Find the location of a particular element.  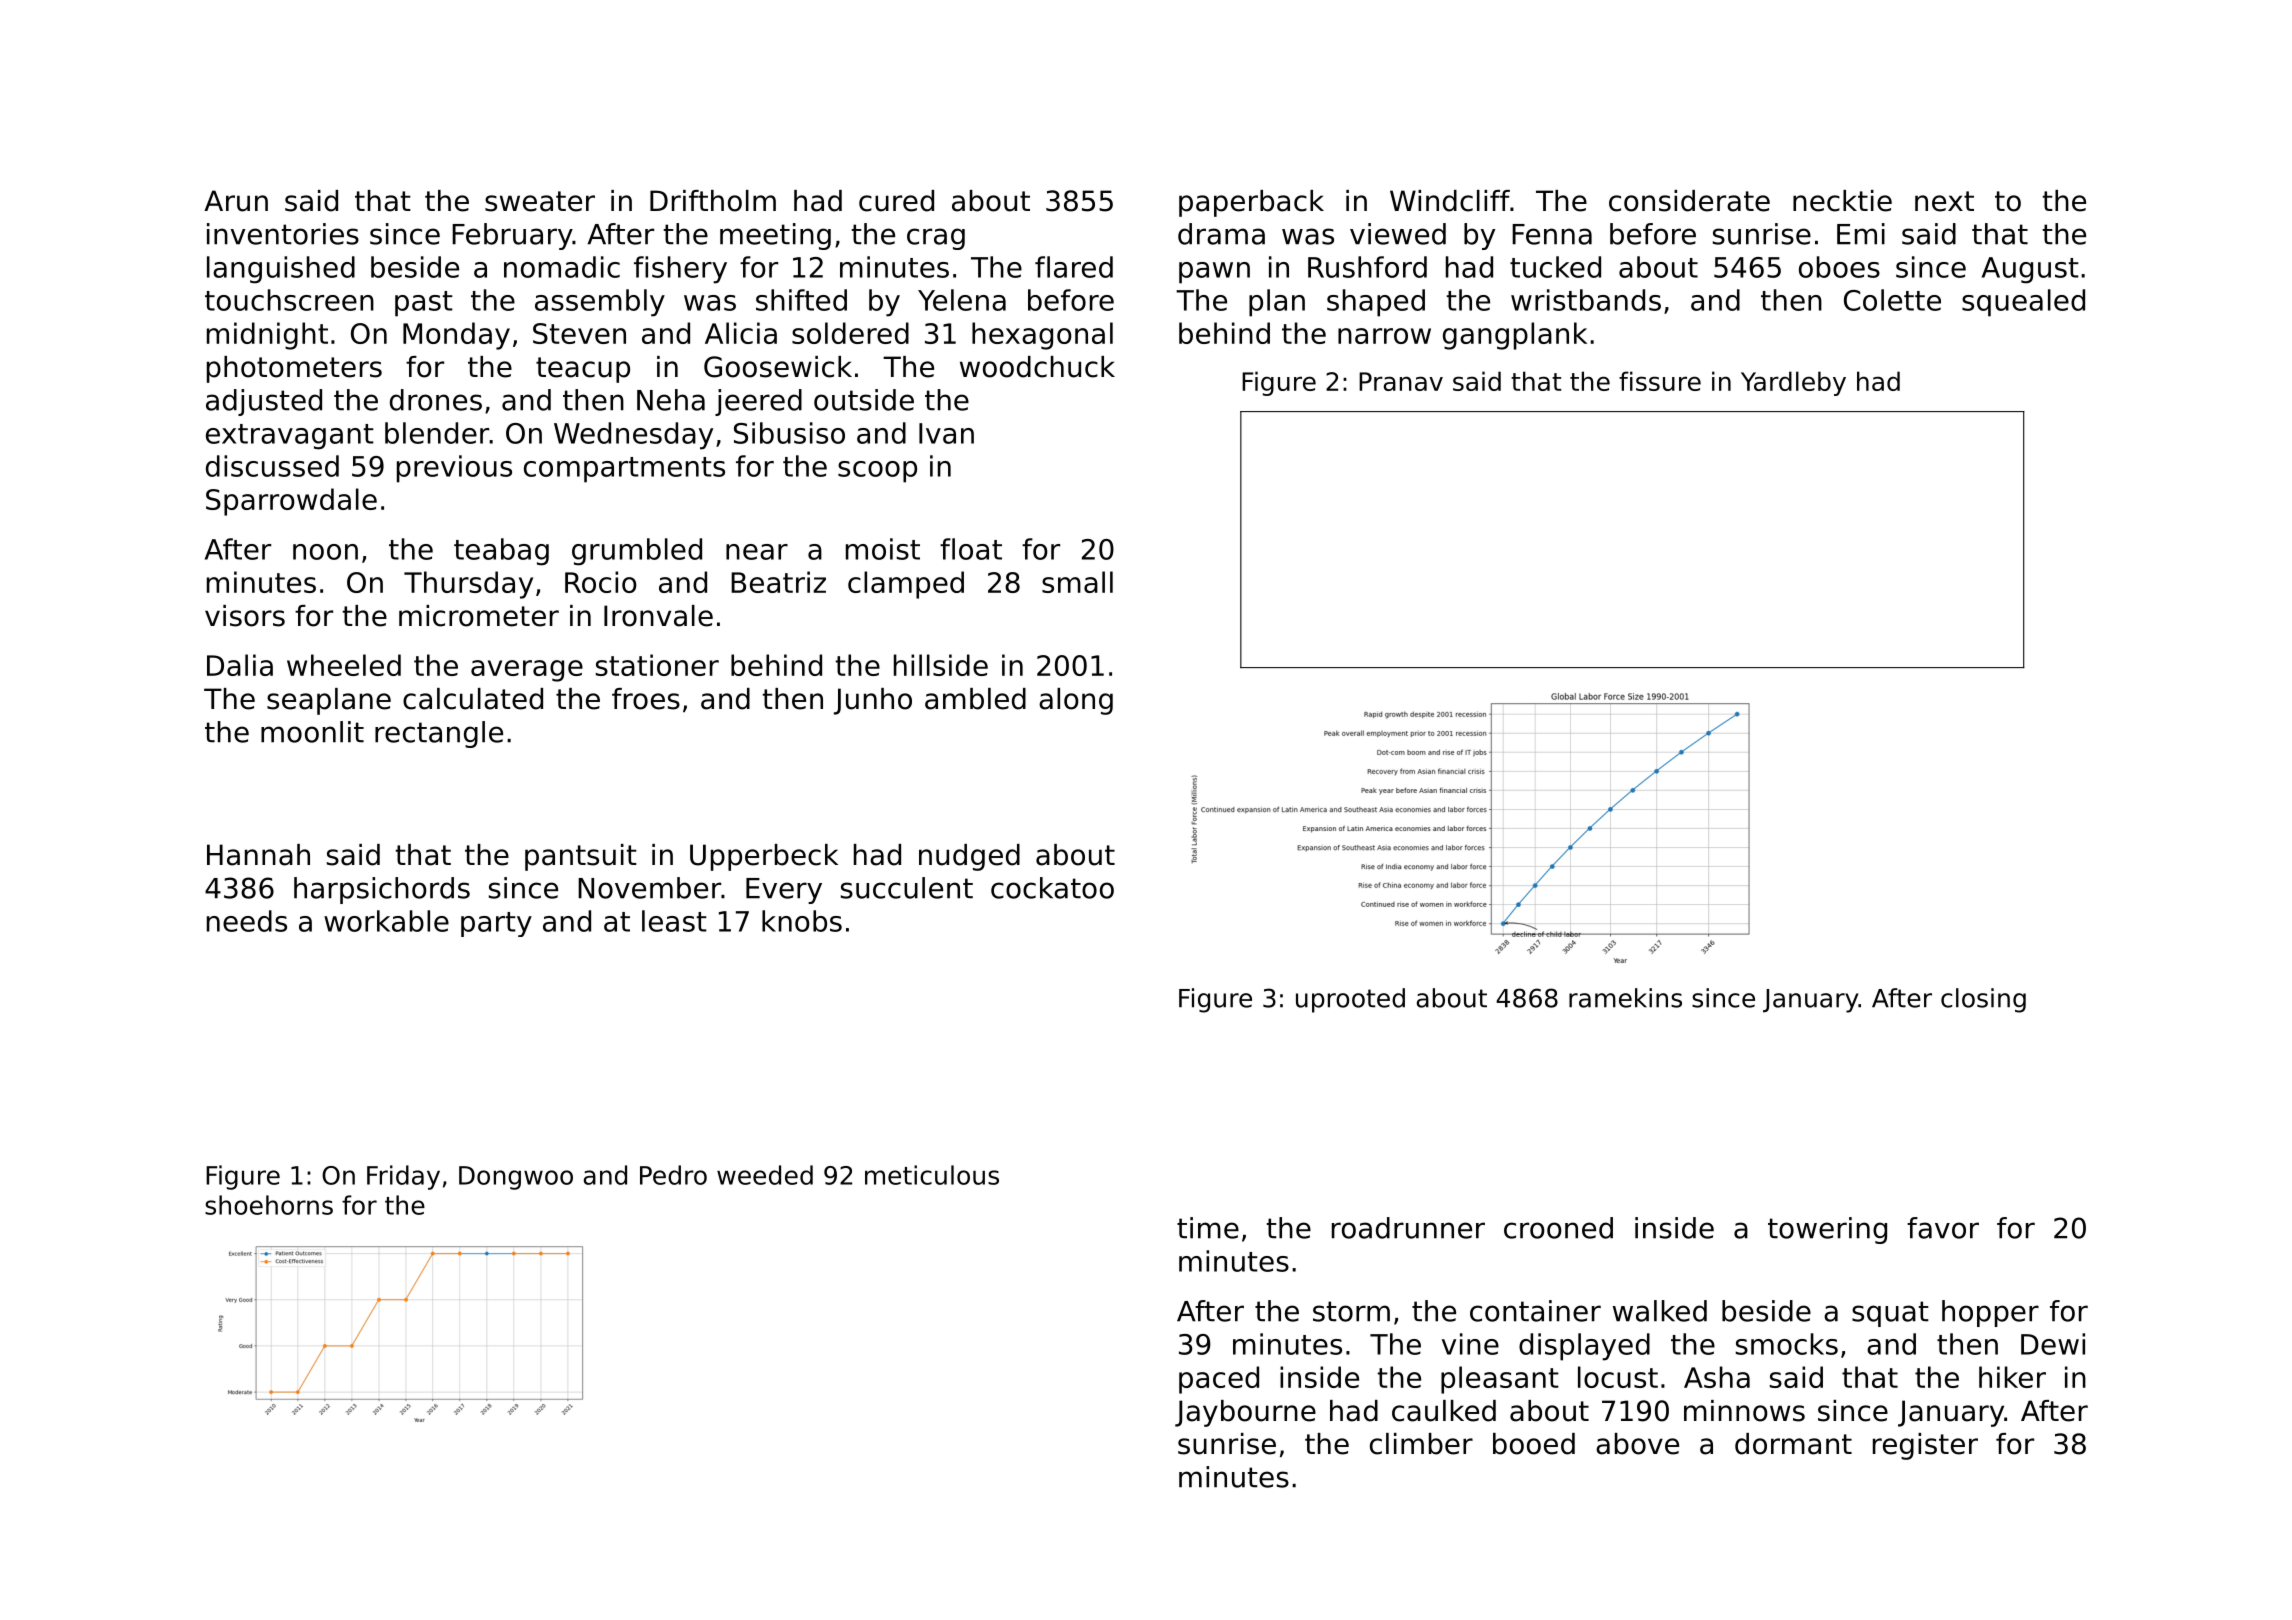

considerate is located at coordinates (1689, 201).
